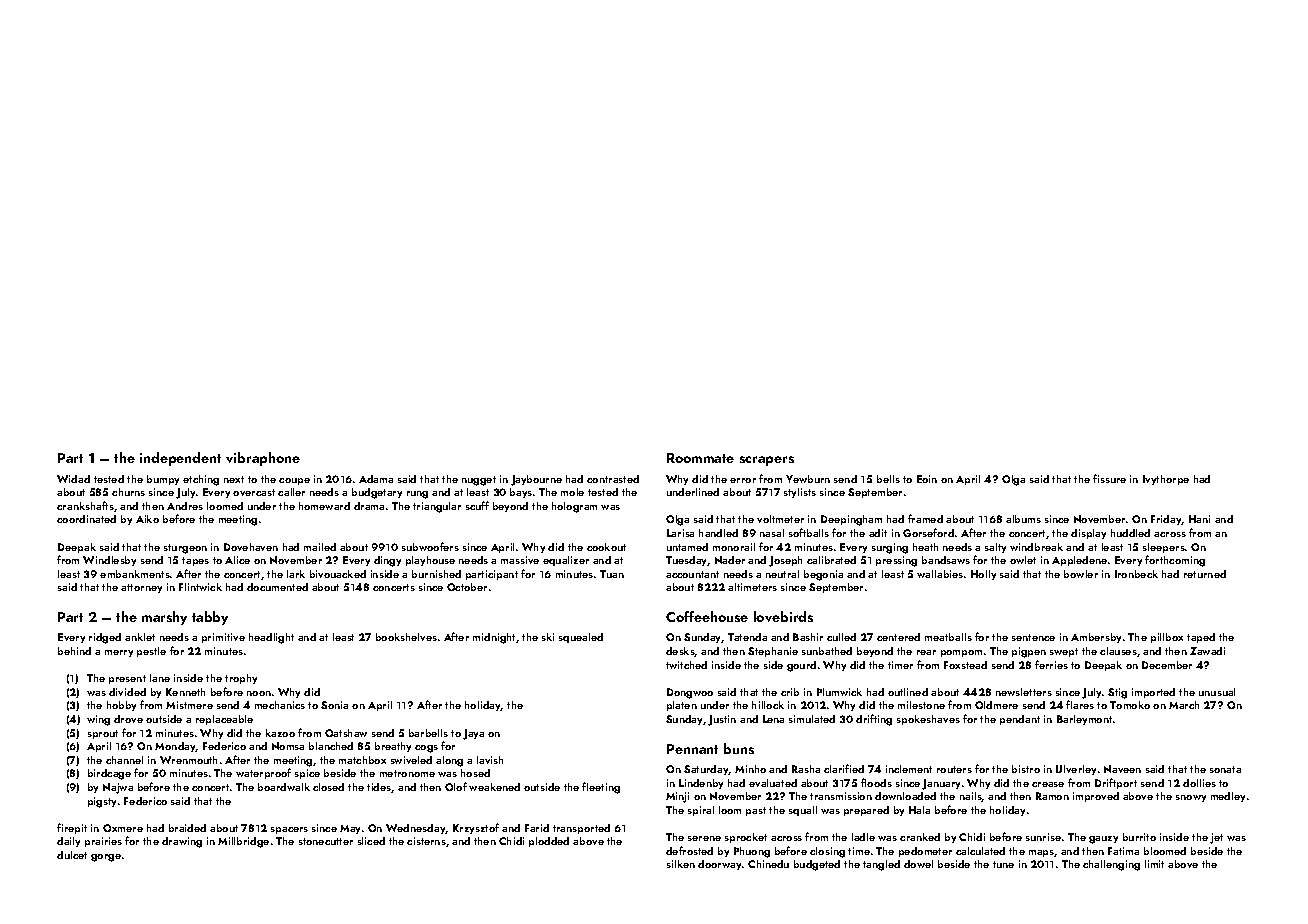  I want to click on spokeshaves, so click(928, 720).
